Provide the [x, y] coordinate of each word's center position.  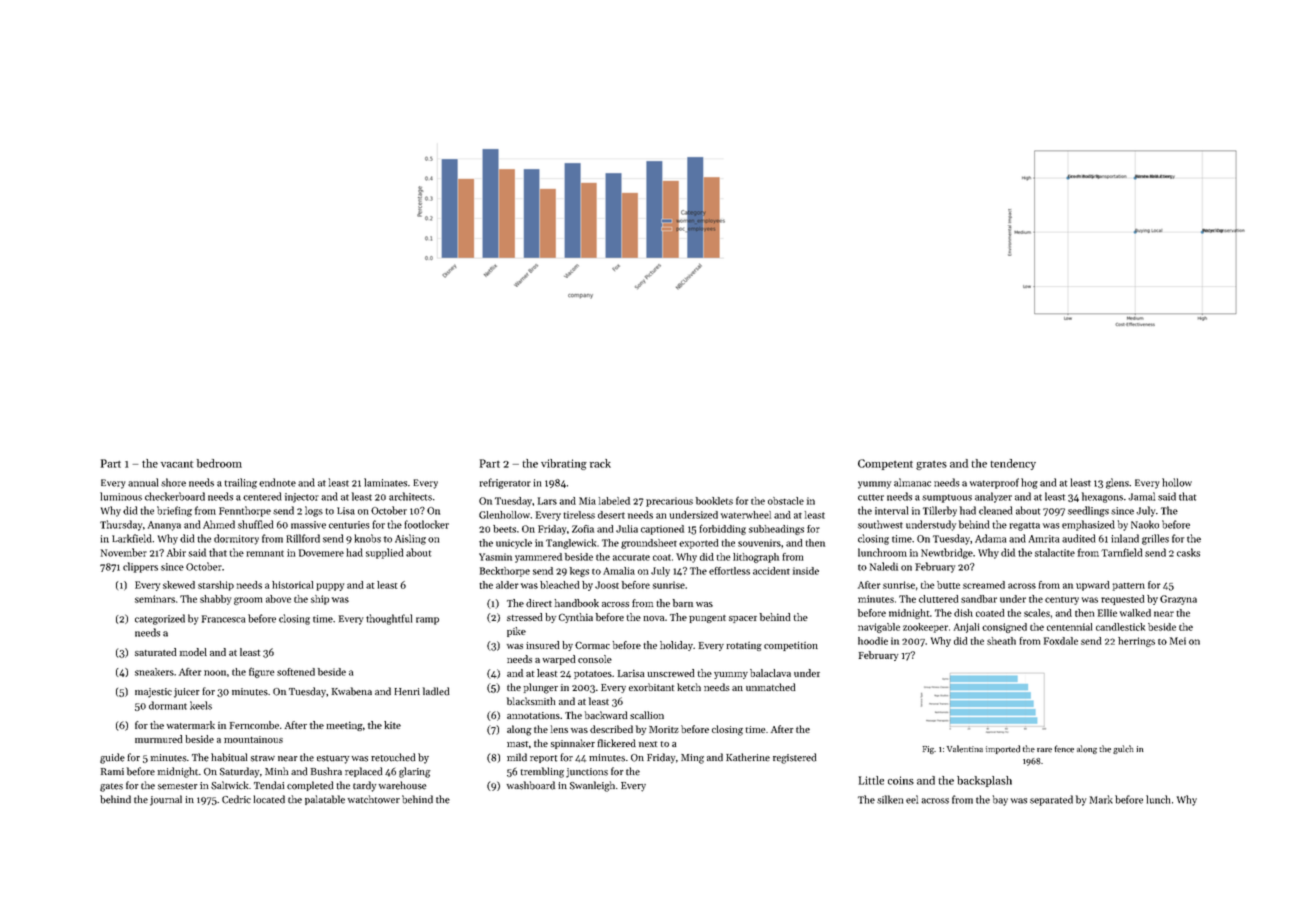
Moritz [664, 729]
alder [507, 585]
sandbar [979, 599]
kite [392, 725]
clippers [140, 567]
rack [600, 463]
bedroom [219, 463]
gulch [1123, 749]
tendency [1013, 464]
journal [166, 800]
